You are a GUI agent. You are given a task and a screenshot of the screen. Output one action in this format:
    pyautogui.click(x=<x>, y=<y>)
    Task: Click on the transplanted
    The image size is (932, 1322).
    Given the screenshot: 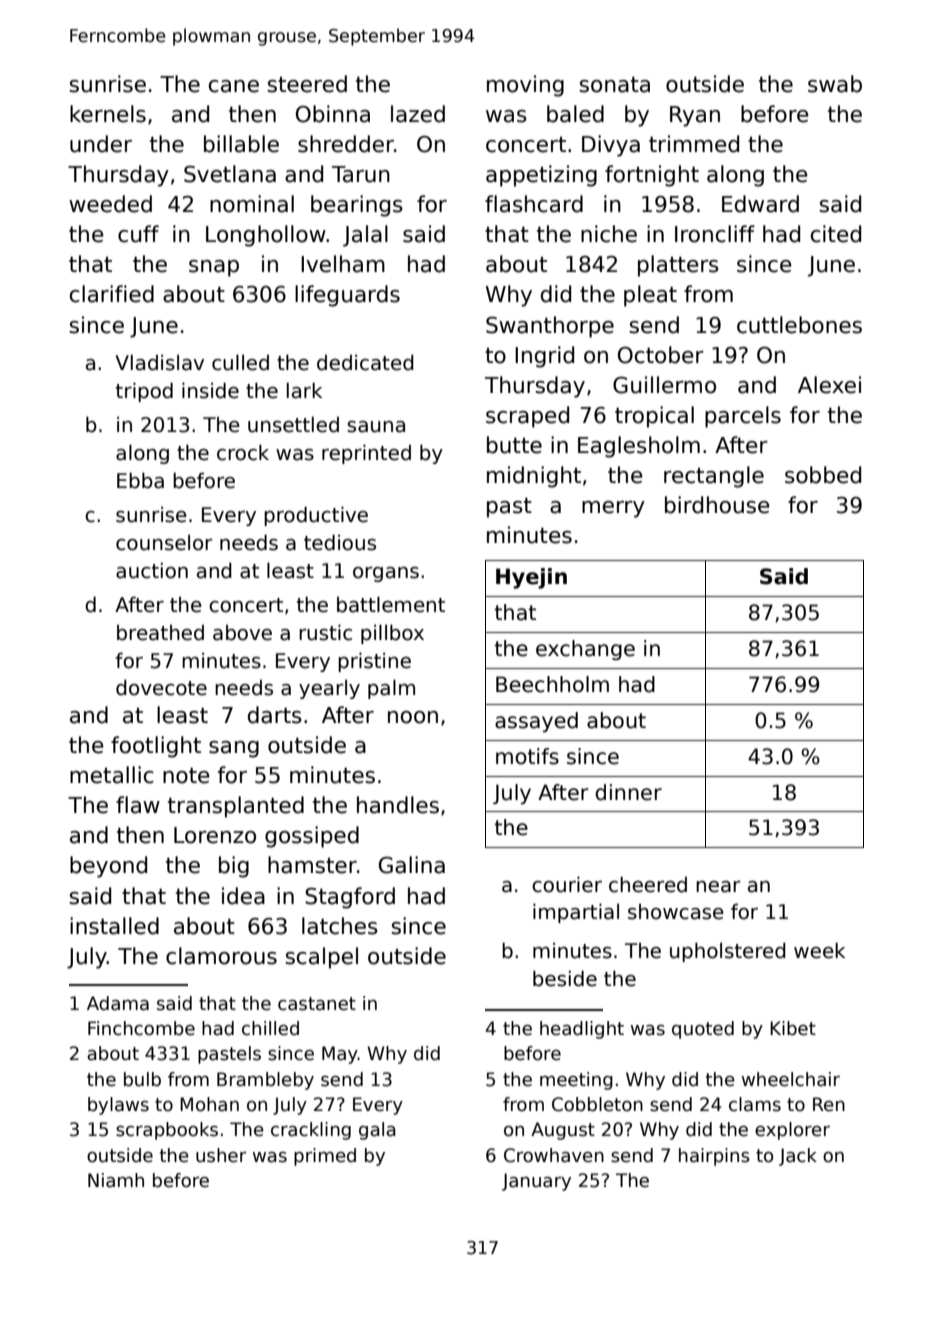 What is the action you would take?
    pyautogui.click(x=236, y=807)
